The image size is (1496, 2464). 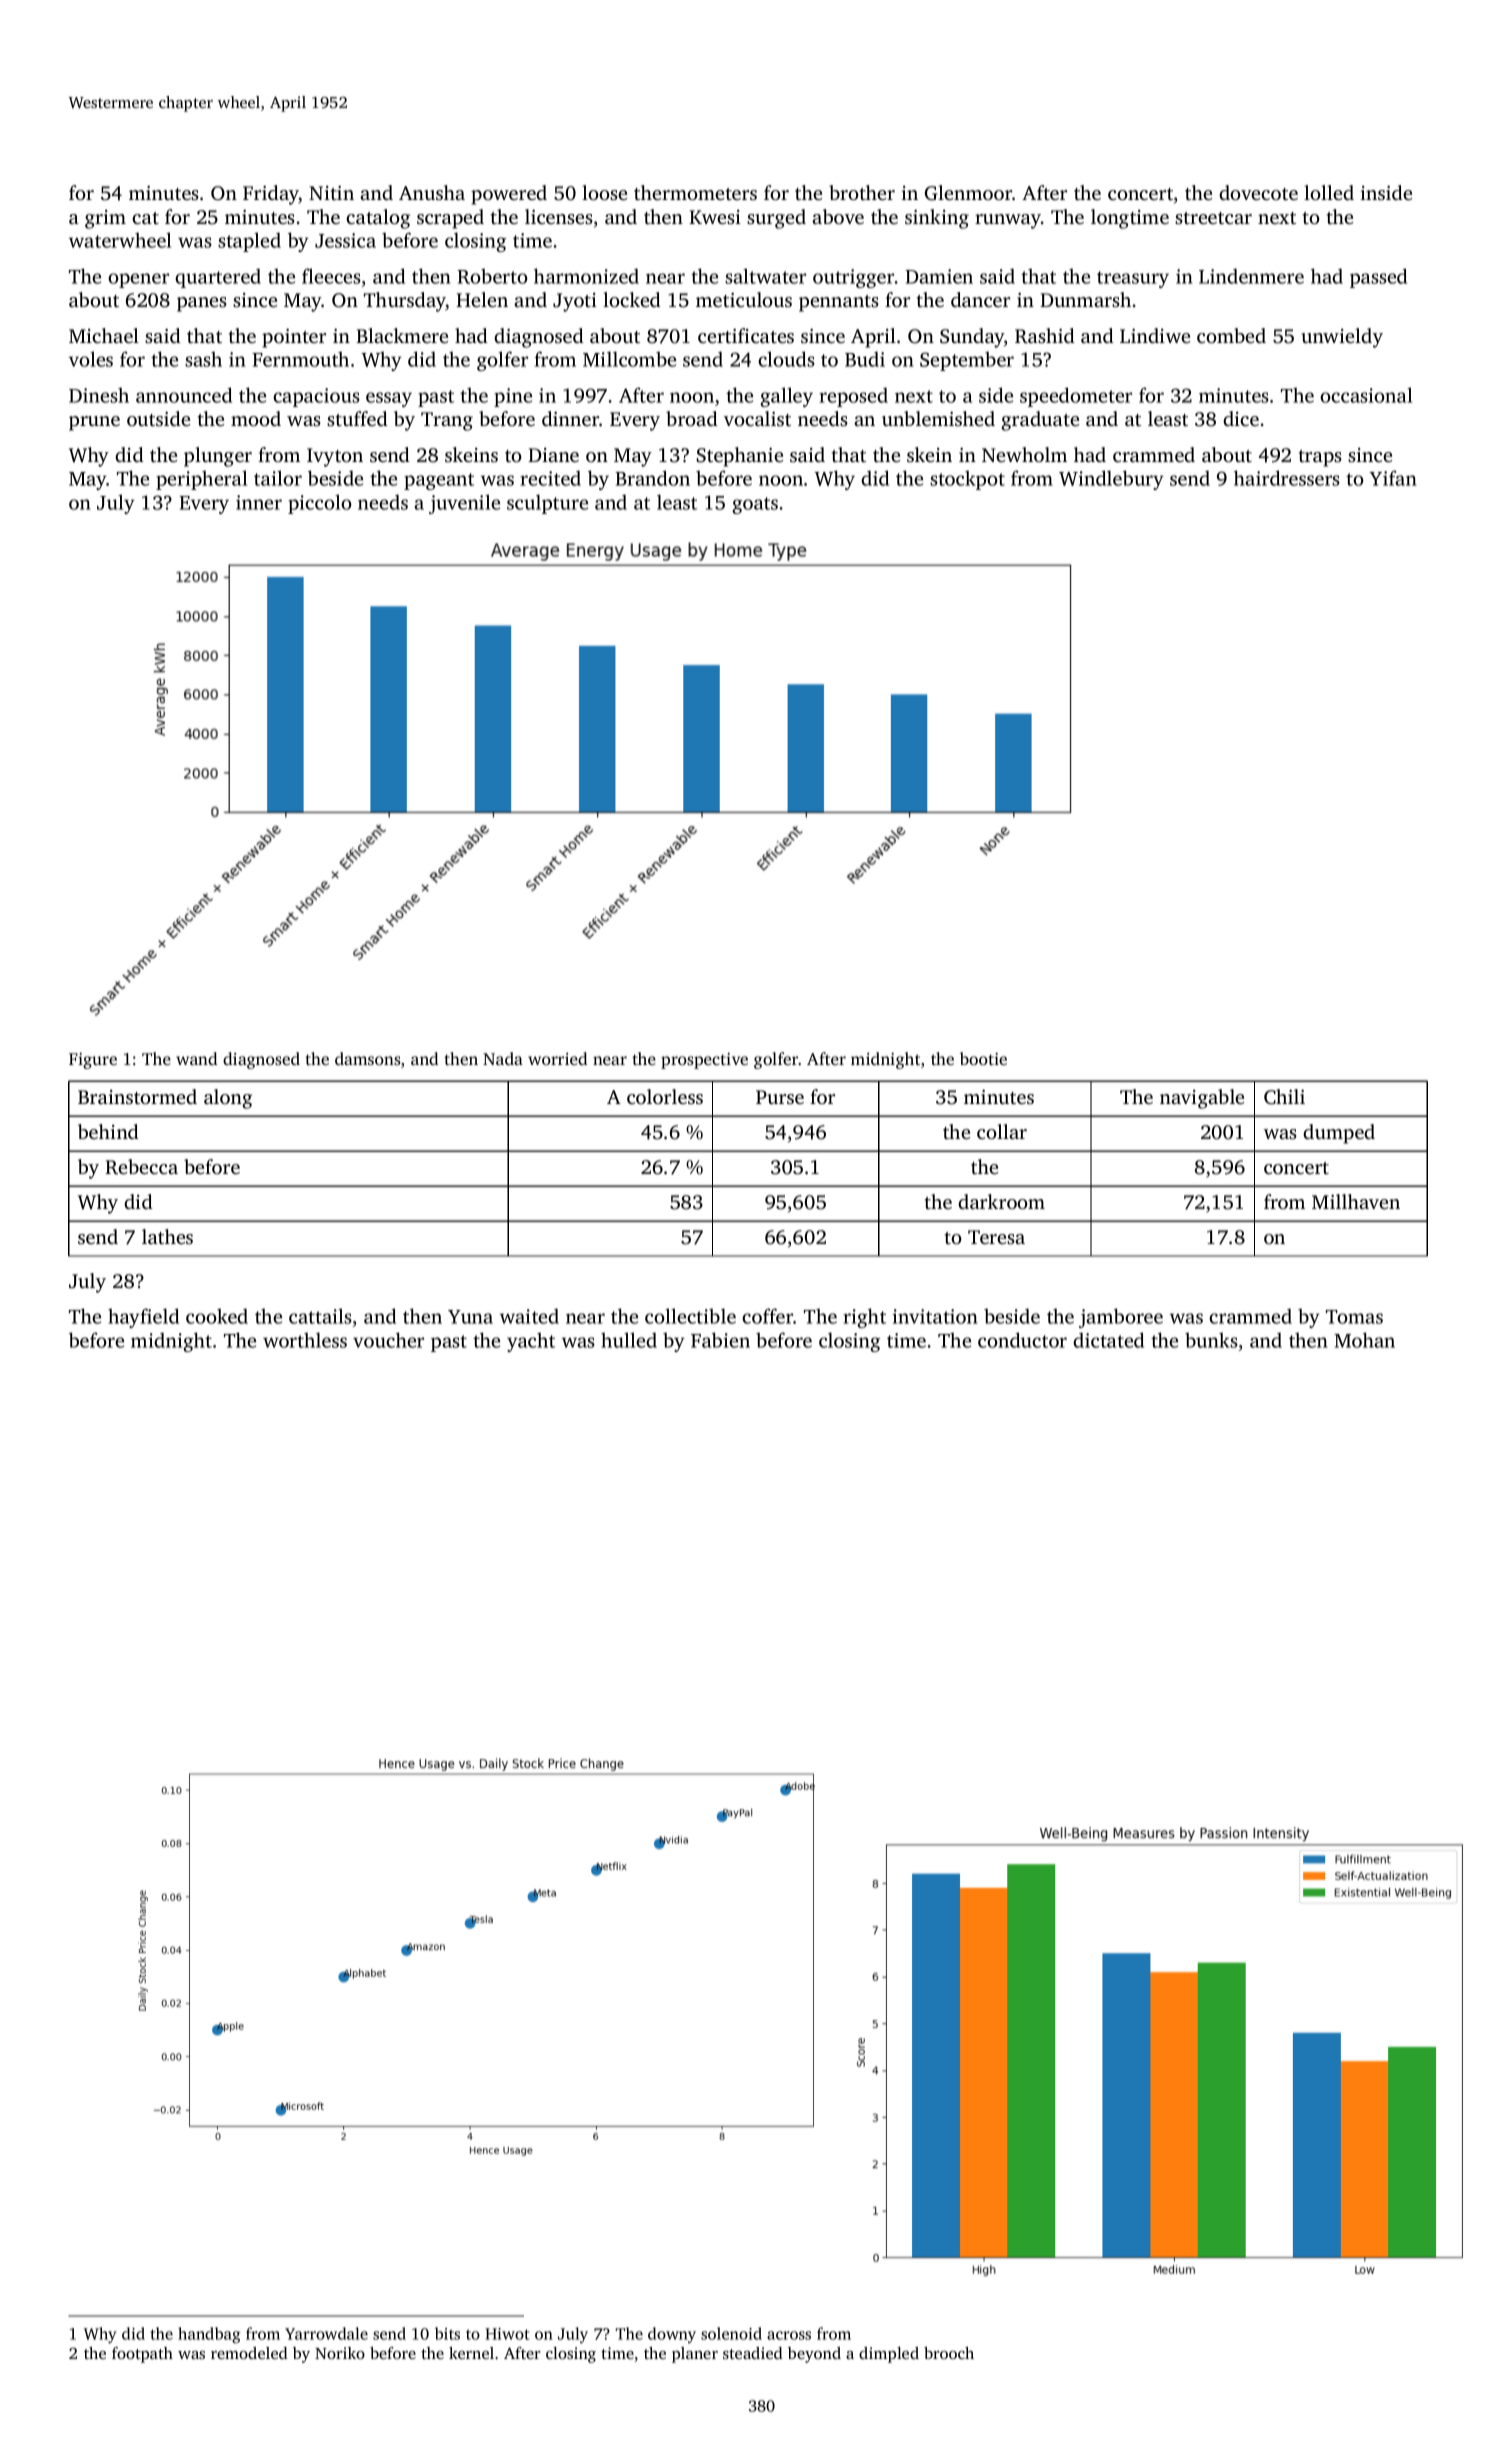 I want to click on goats, so click(x=755, y=505).
